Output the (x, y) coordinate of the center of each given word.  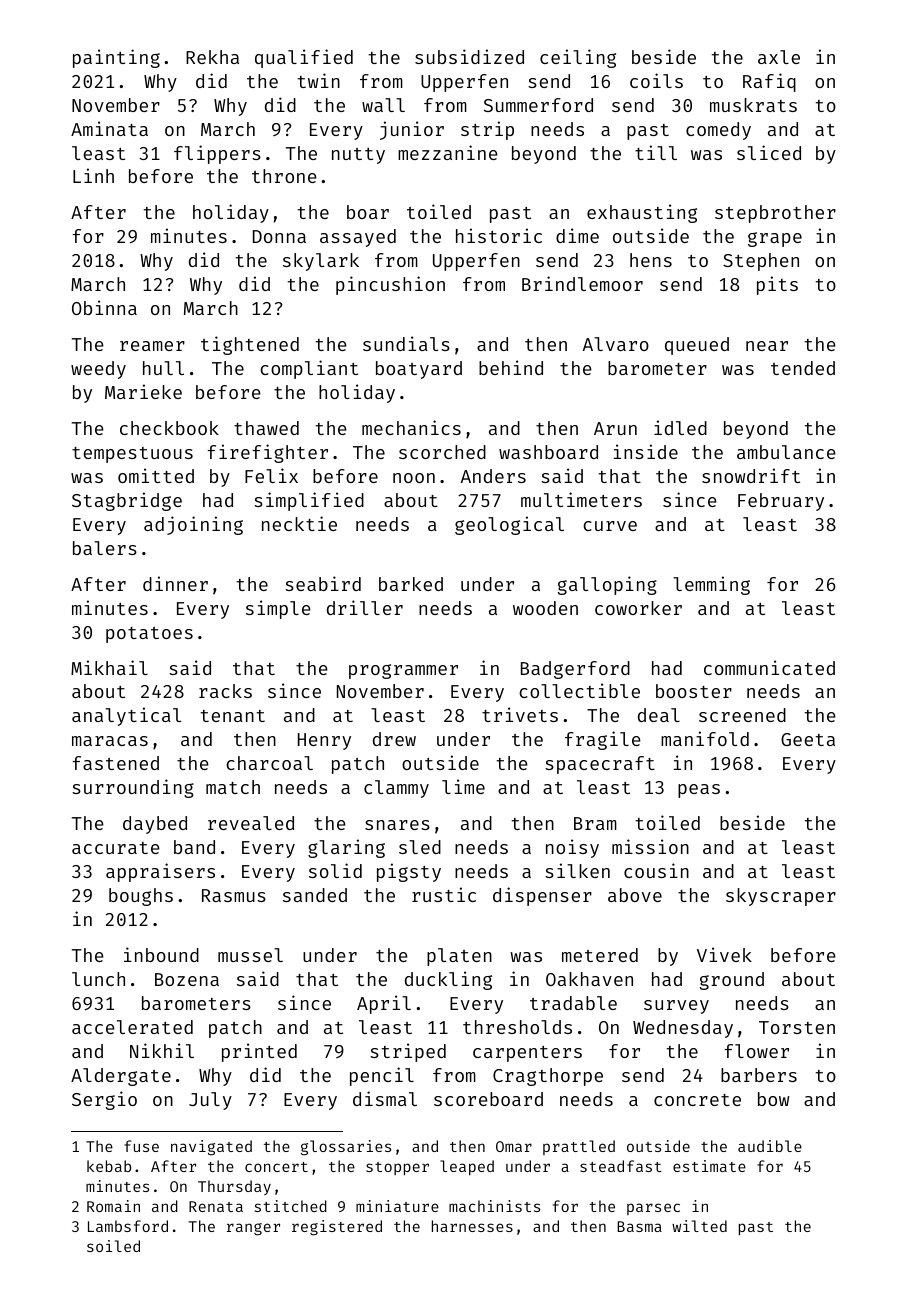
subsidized (469, 56)
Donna (279, 236)
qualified (304, 58)
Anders (493, 476)
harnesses (472, 1226)
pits (777, 285)
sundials (406, 343)
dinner (175, 583)
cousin (656, 870)
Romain (113, 1206)
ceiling (578, 58)
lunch (98, 979)
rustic (444, 894)
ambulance (786, 452)
